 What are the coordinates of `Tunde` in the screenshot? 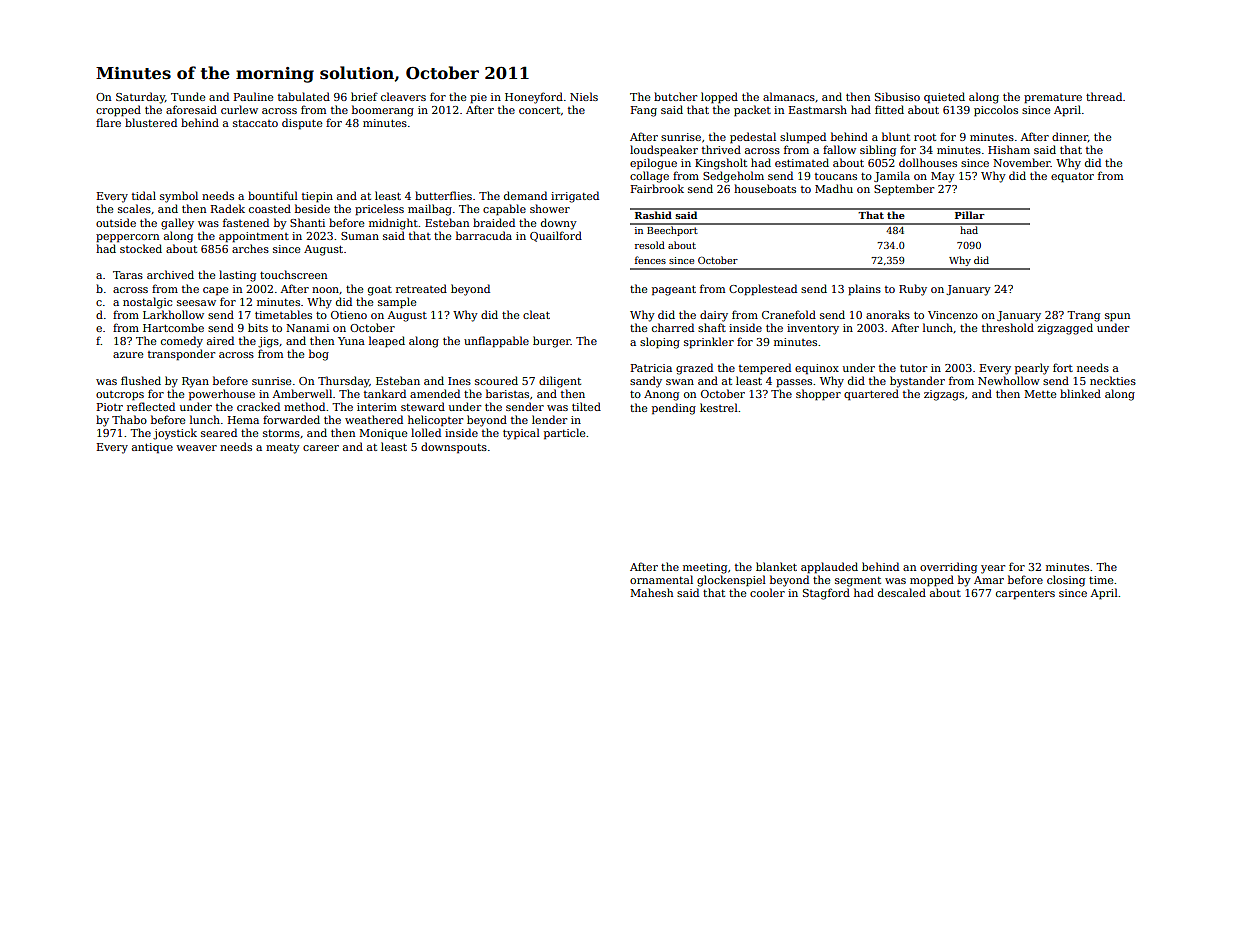 It's located at (188, 96).
